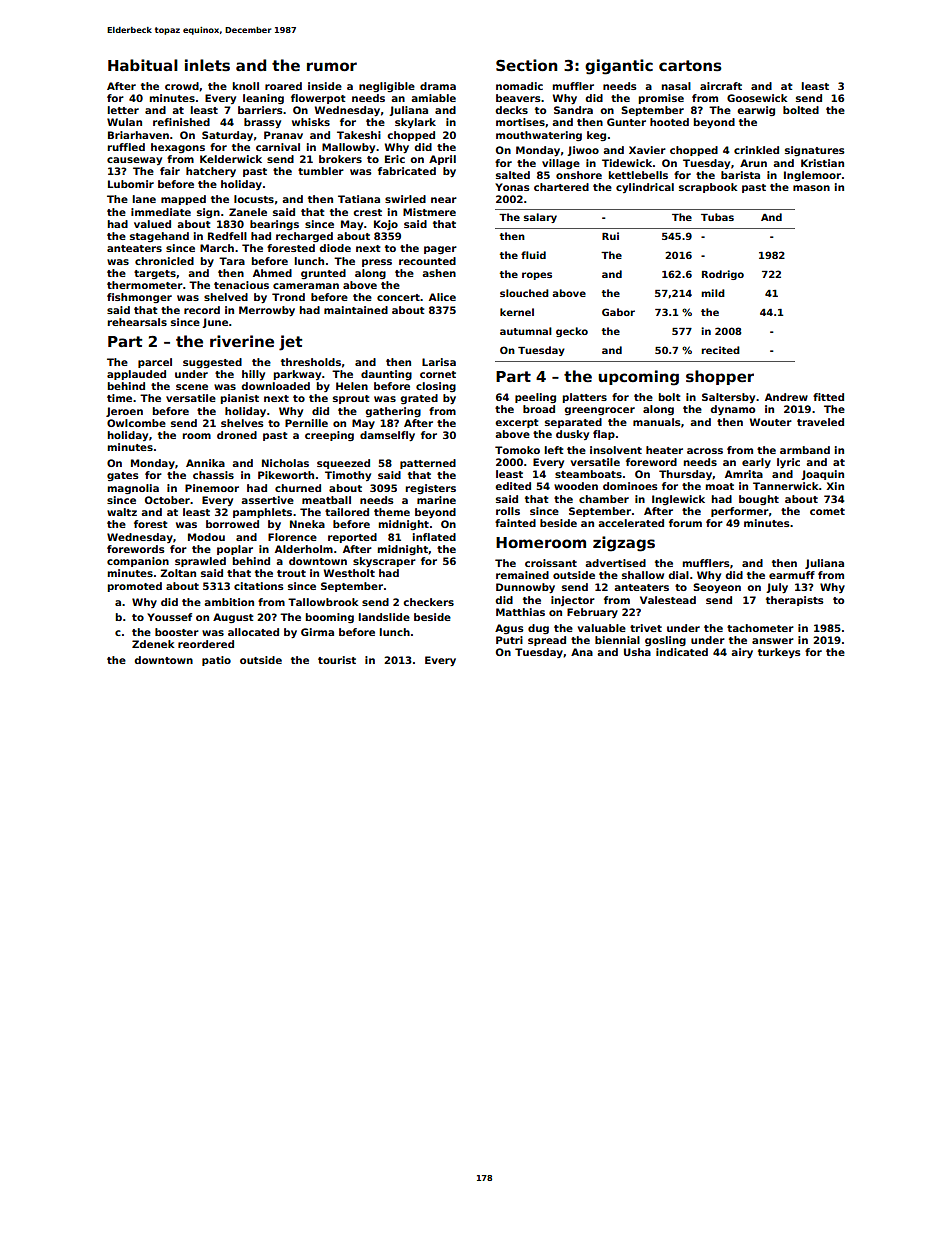  I want to click on rumor, so click(332, 66).
